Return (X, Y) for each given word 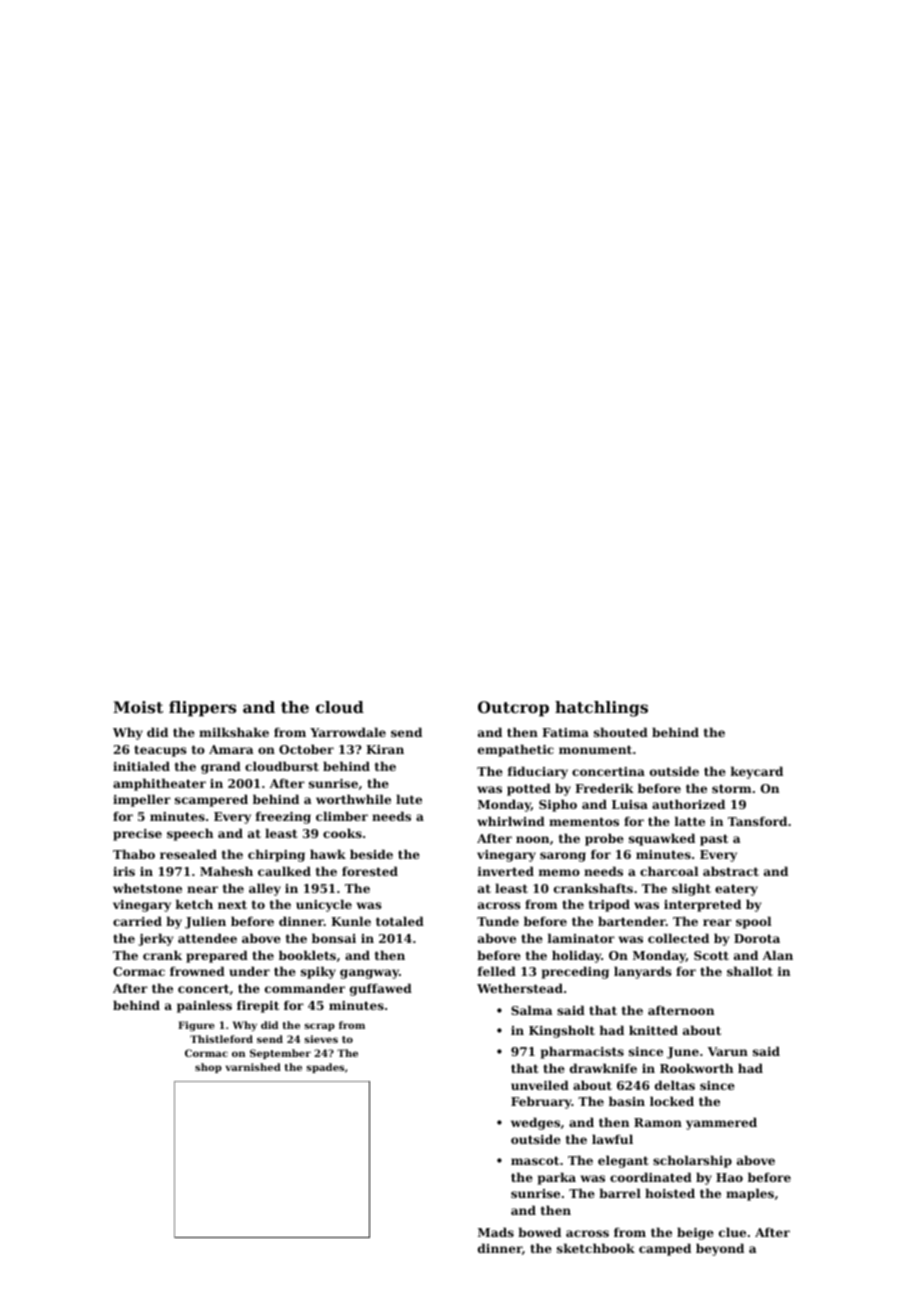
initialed (141, 766)
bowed (539, 1232)
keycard (757, 772)
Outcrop (513, 709)
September (280, 1054)
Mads (496, 1232)
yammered (721, 1123)
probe (604, 839)
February (541, 1102)
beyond (720, 1249)
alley (265, 889)
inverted (506, 871)
